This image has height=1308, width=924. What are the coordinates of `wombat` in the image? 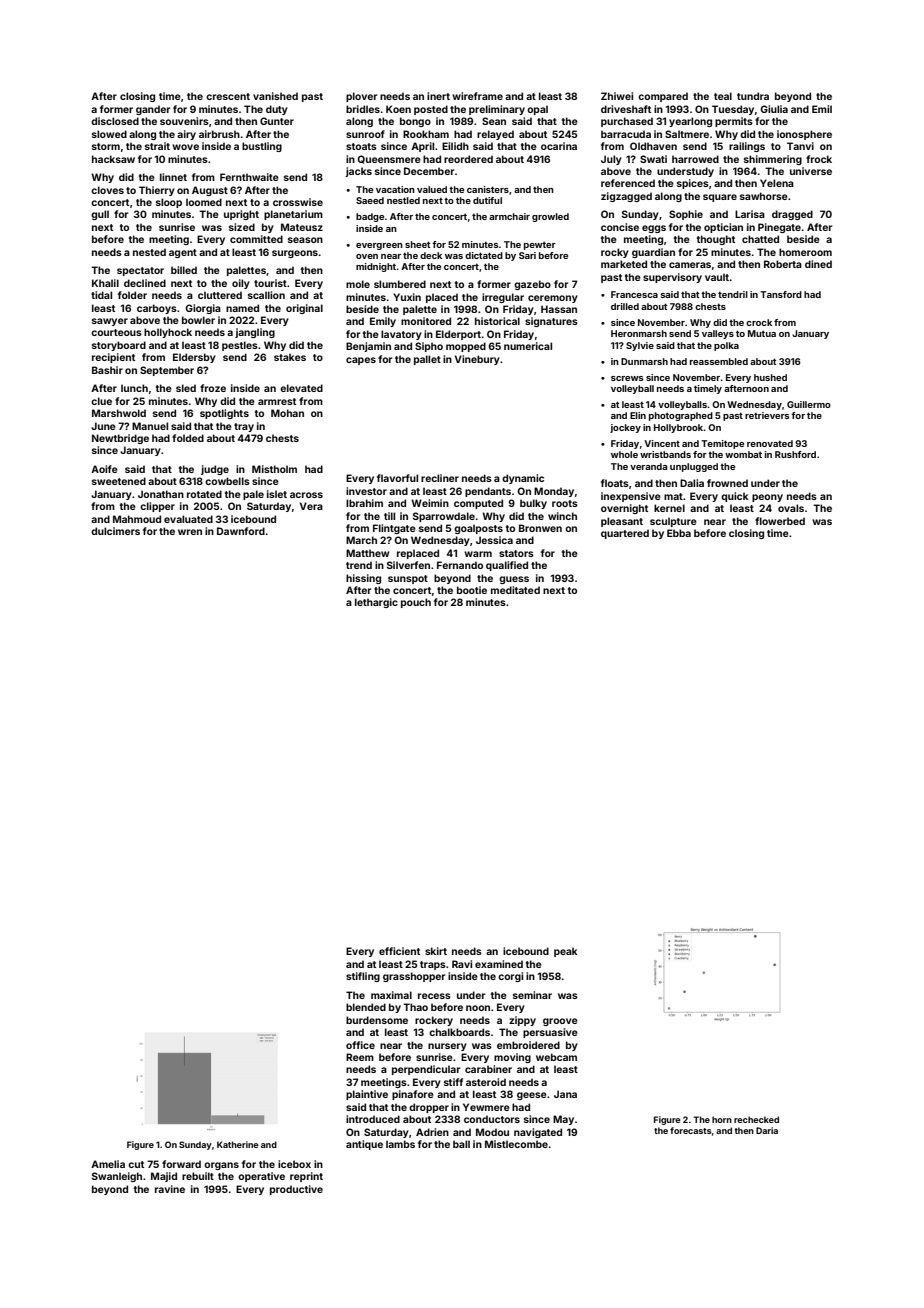 It's located at (743, 454).
